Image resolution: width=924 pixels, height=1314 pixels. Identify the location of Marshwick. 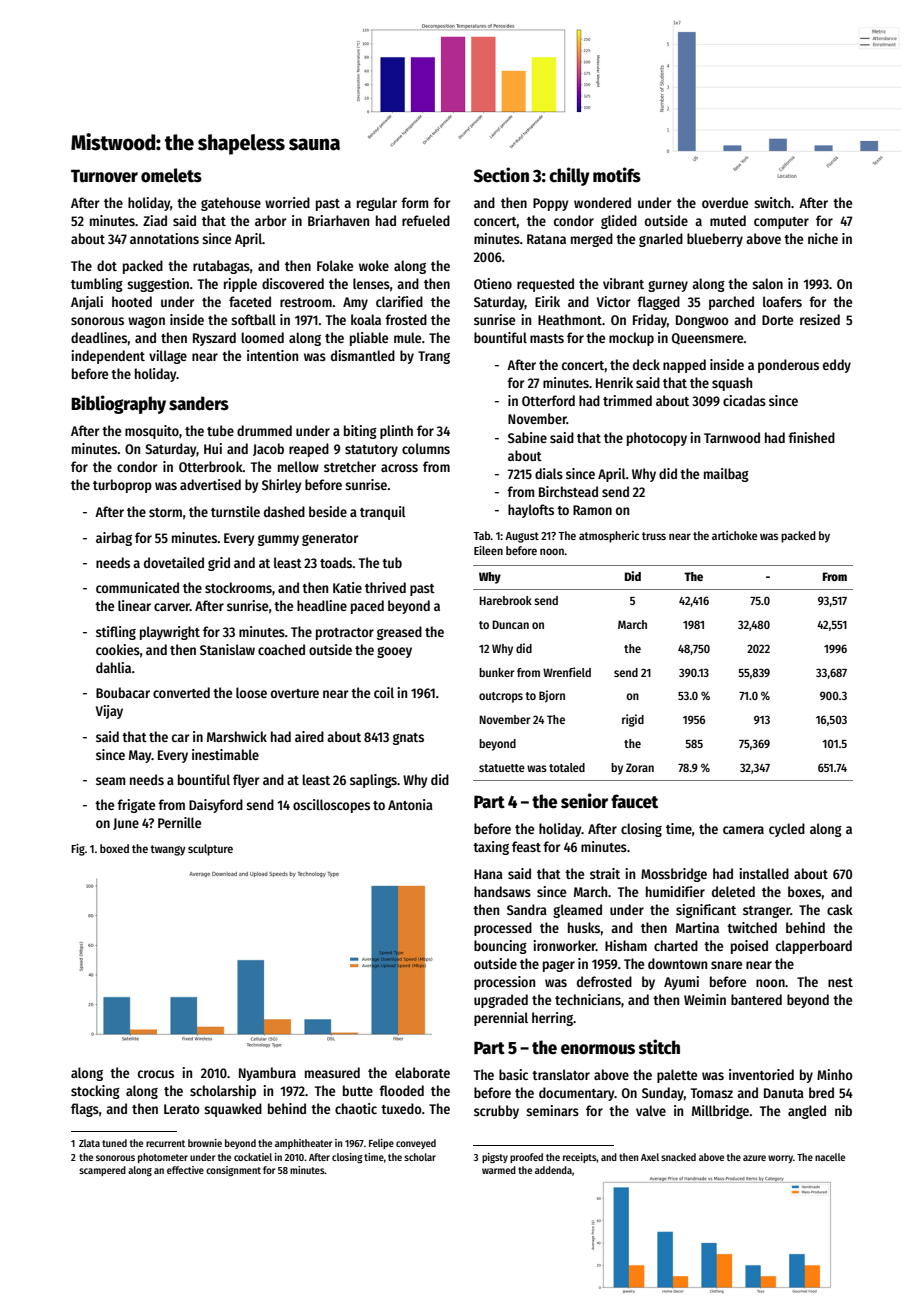
(237, 736).
